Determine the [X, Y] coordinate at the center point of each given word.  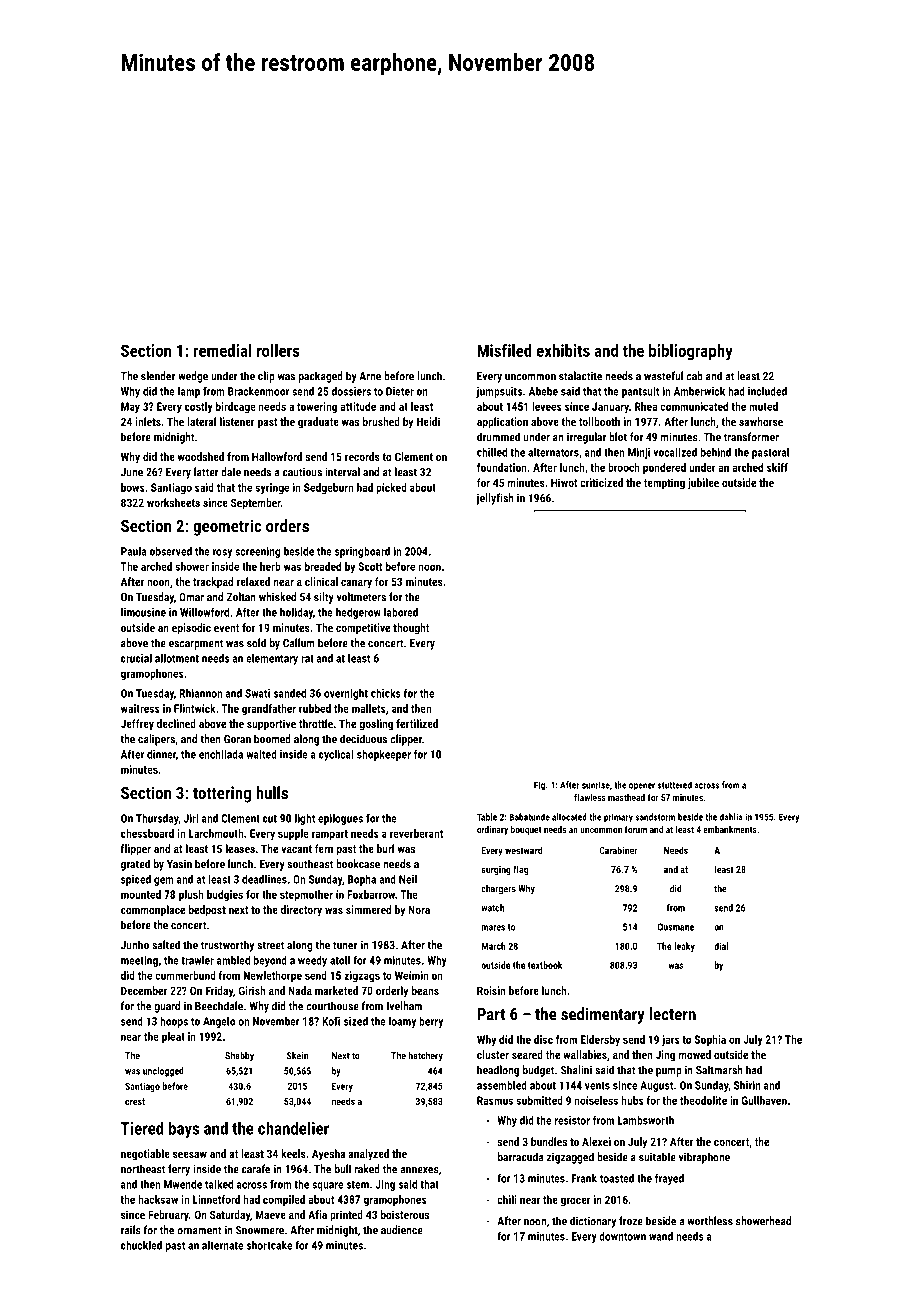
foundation [502, 467]
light [305, 819]
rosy [222, 553]
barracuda [520, 1157]
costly [199, 407]
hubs [633, 1100]
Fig [539, 785]
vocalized [675, 452]
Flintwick [195, 708]
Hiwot [564, 482]
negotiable [145, 1155]
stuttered [675, 785]
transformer [751, 437]
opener [642, 786]
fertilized [417, 723]
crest [135, 1101]
